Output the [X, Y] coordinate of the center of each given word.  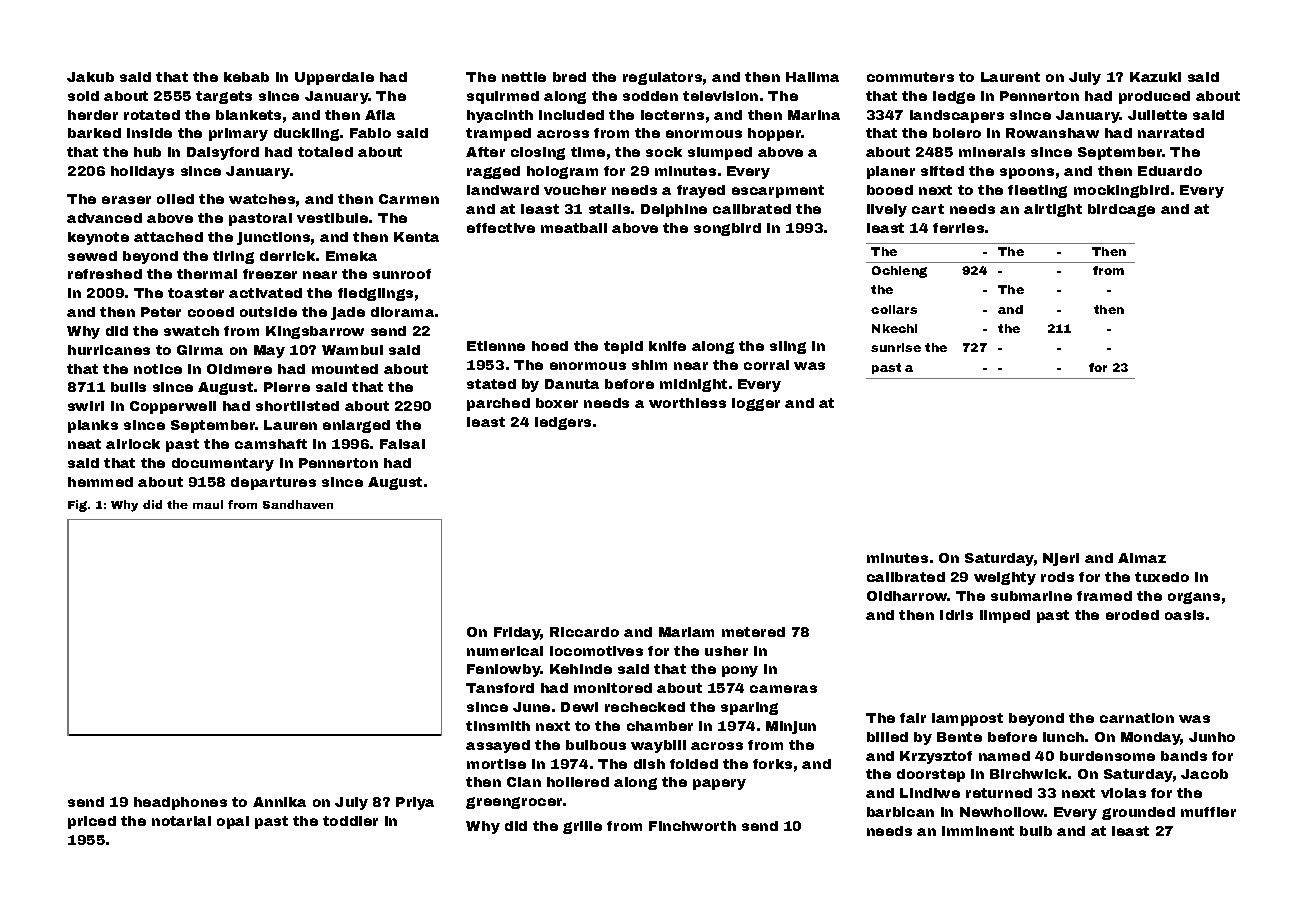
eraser [126, 200]
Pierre [287, 387]
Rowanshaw [1052, 133]
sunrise [896, 347]
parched [498, 404]
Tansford [500, 688]
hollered [578, 782]
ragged [493, 172]
